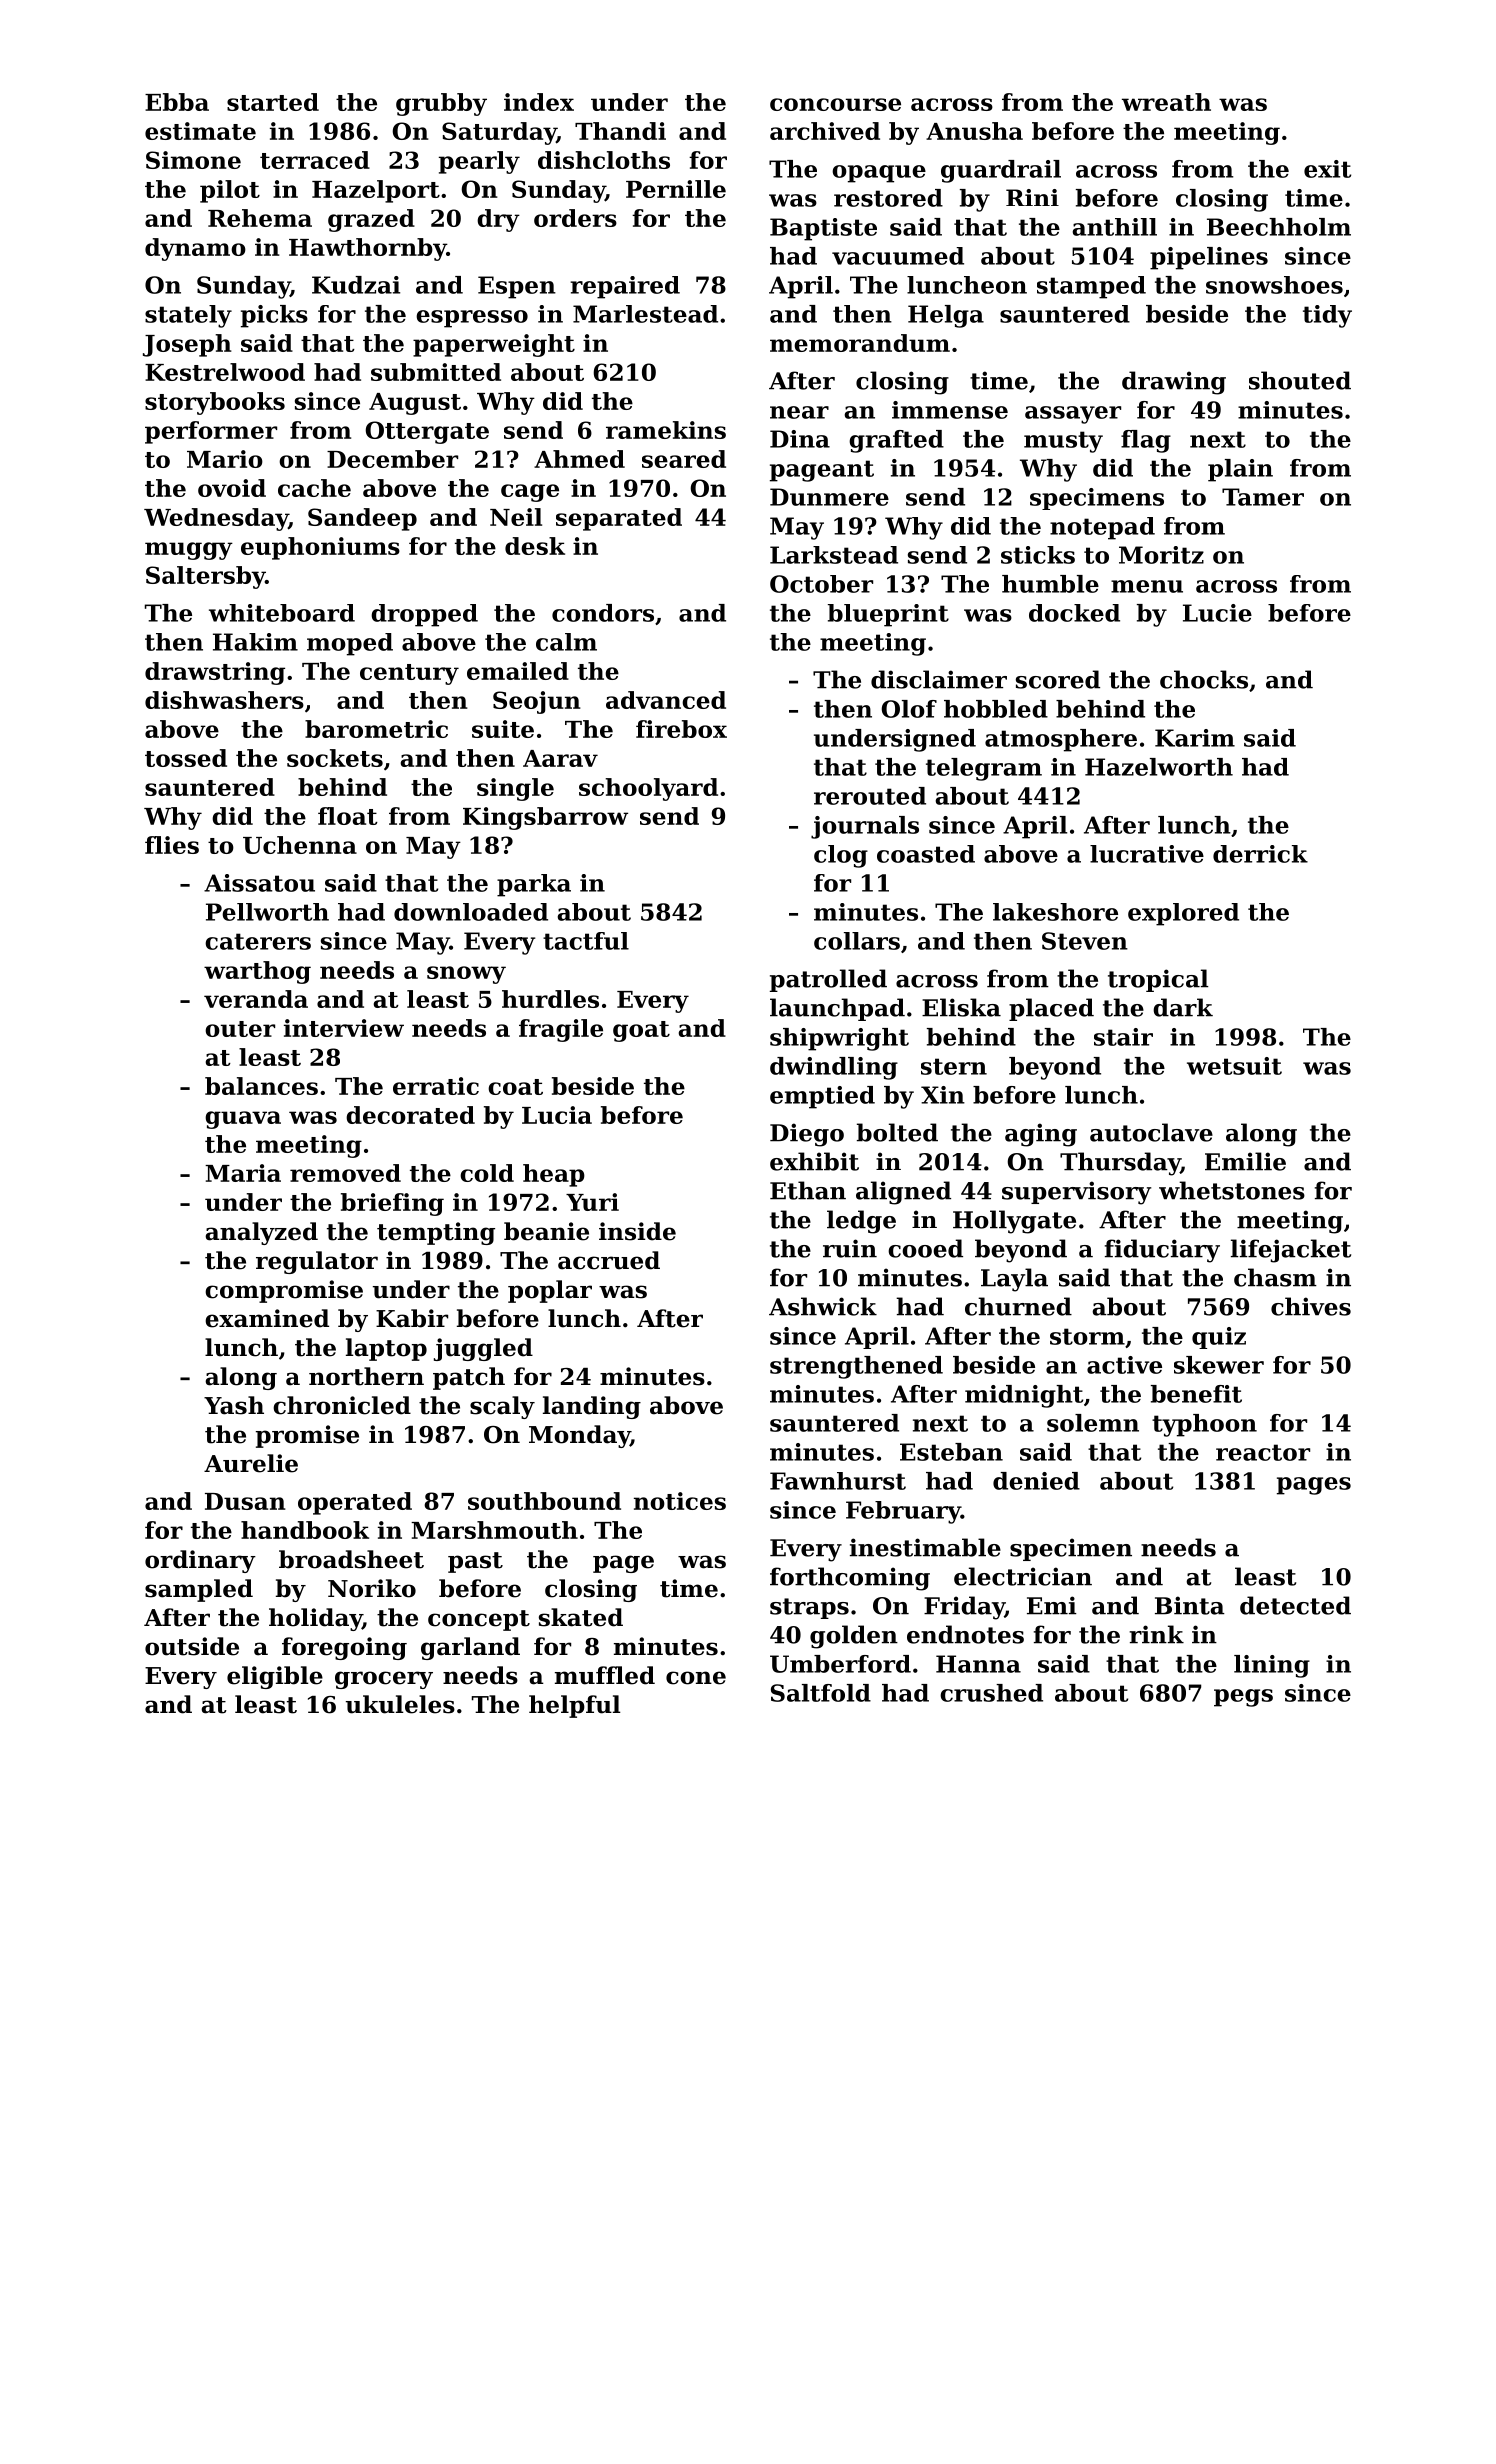 This image has width=1496, height=2464. What do you see at coordinates (188, 316) in the image?
I see `stately` at bounding box center [188, 316].
